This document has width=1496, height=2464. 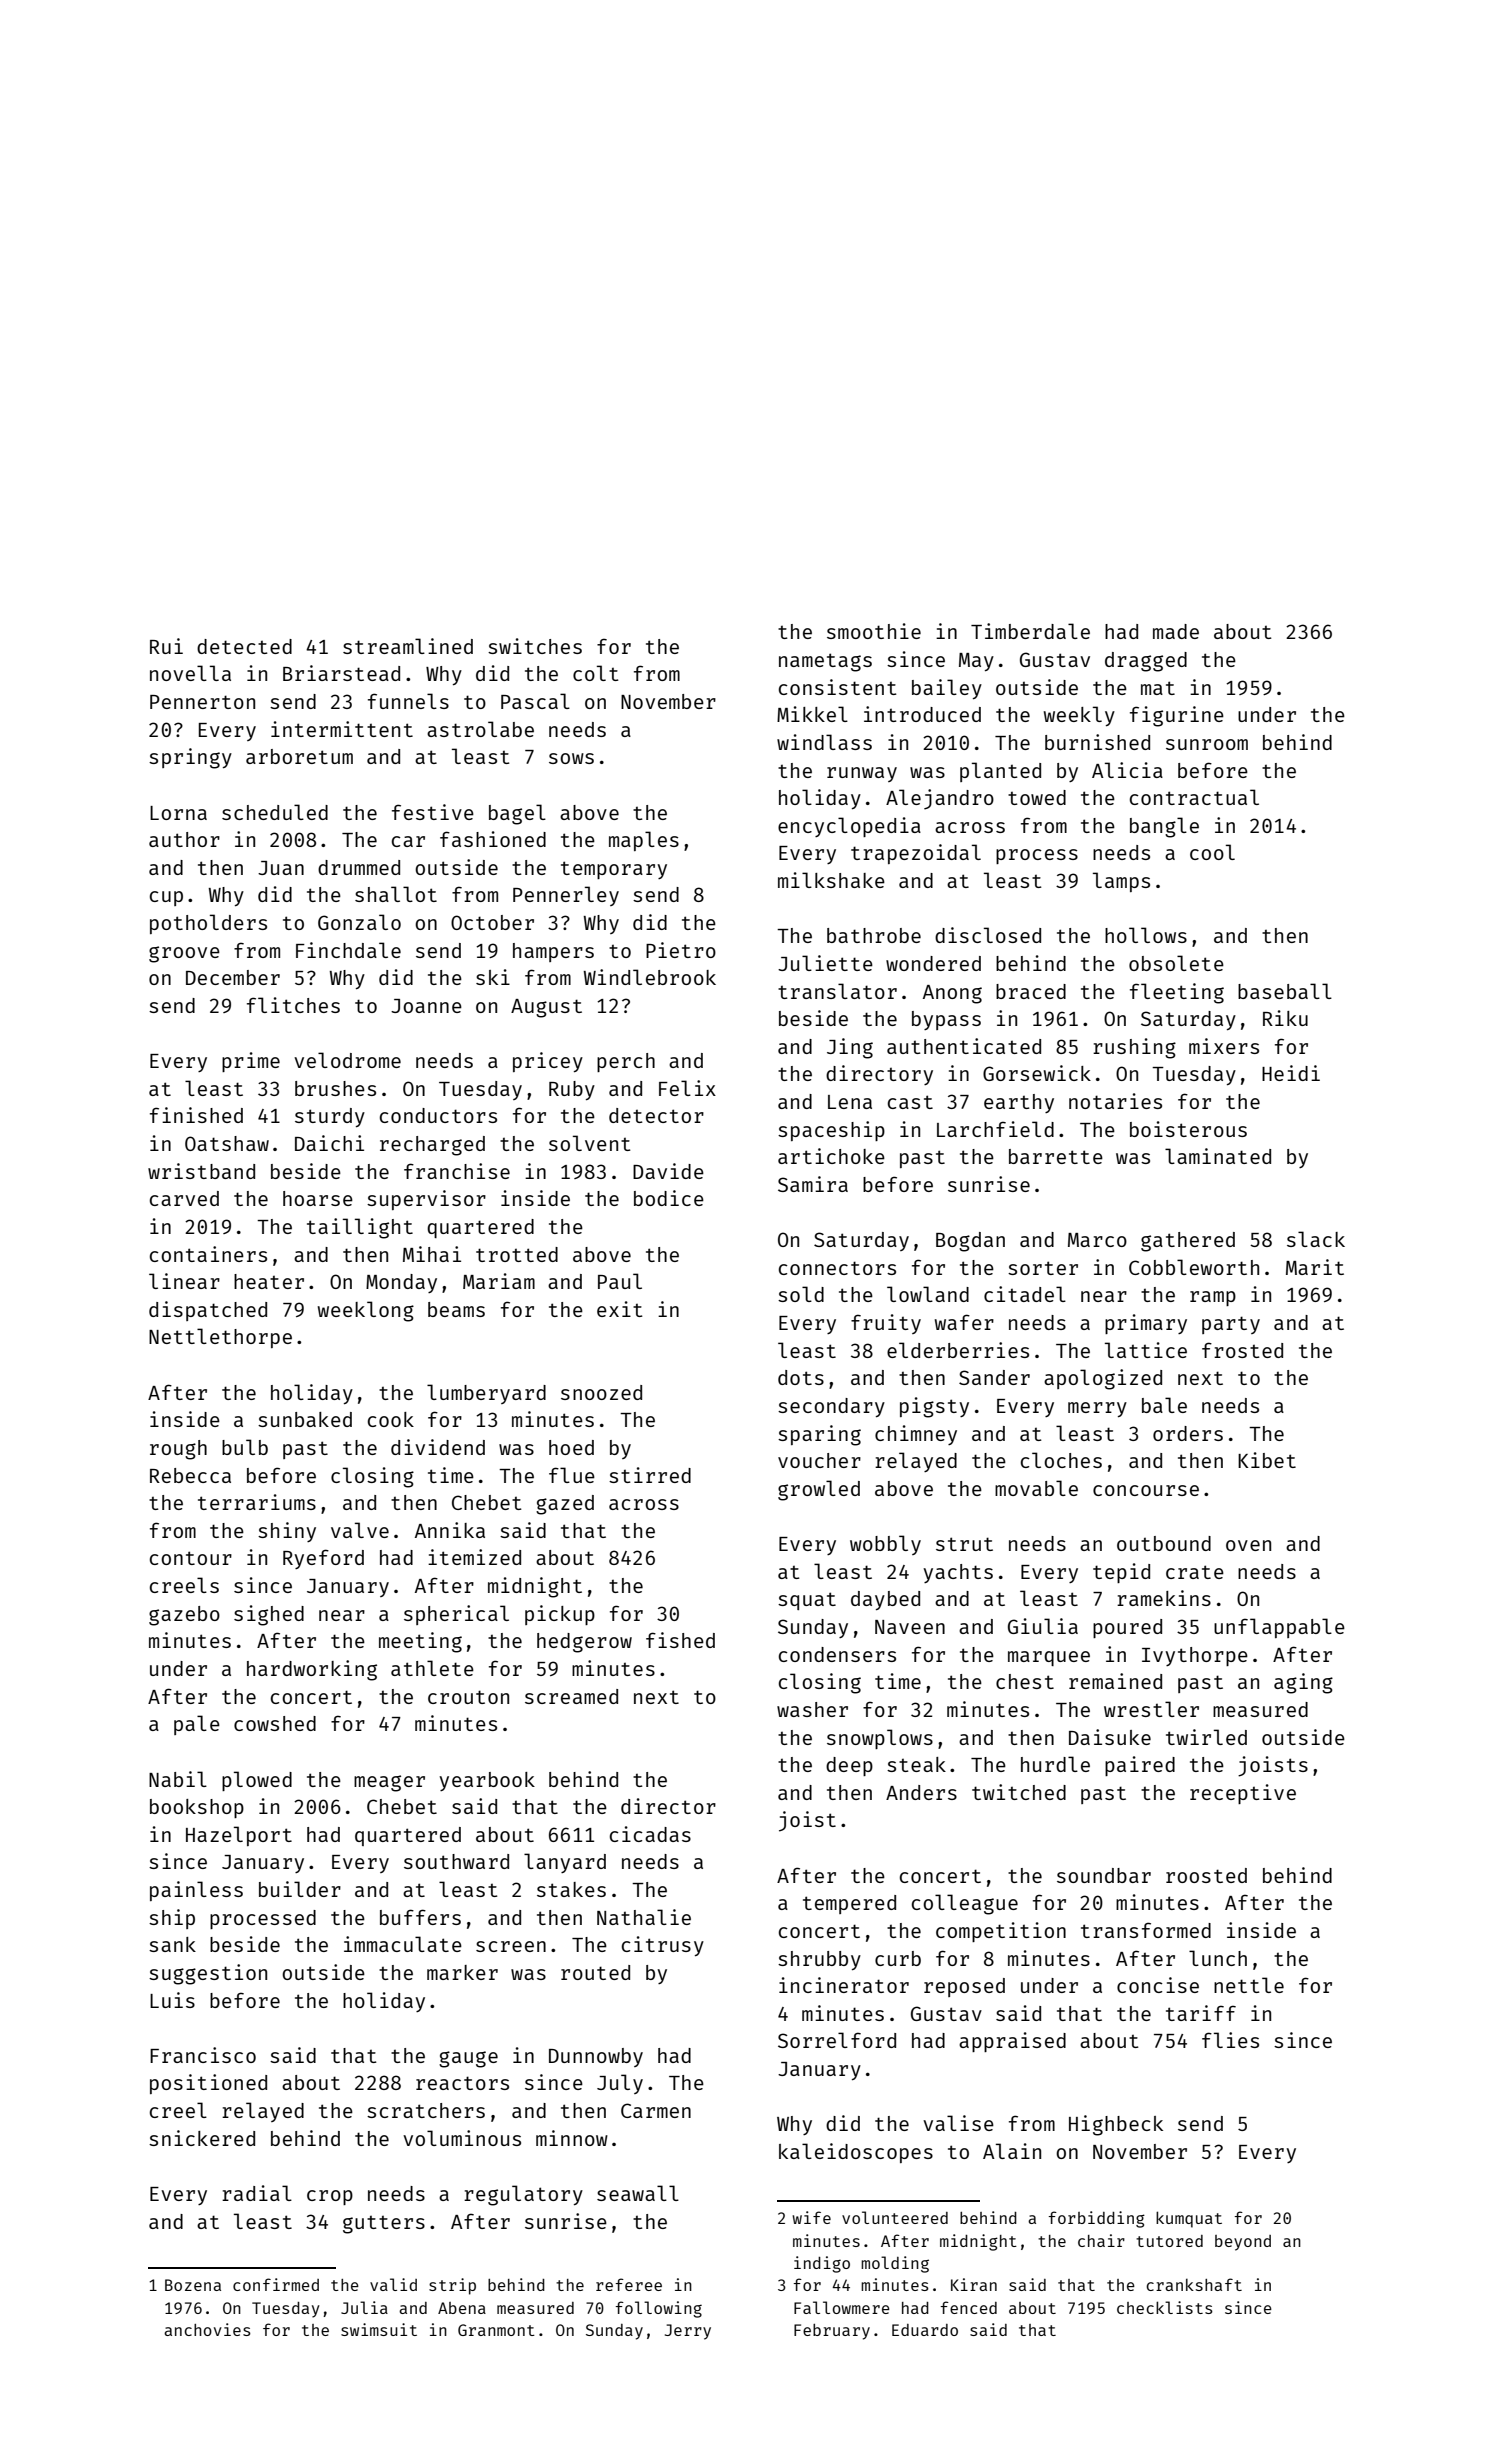 I want to click on cool, so click(x=1212, y=852).
